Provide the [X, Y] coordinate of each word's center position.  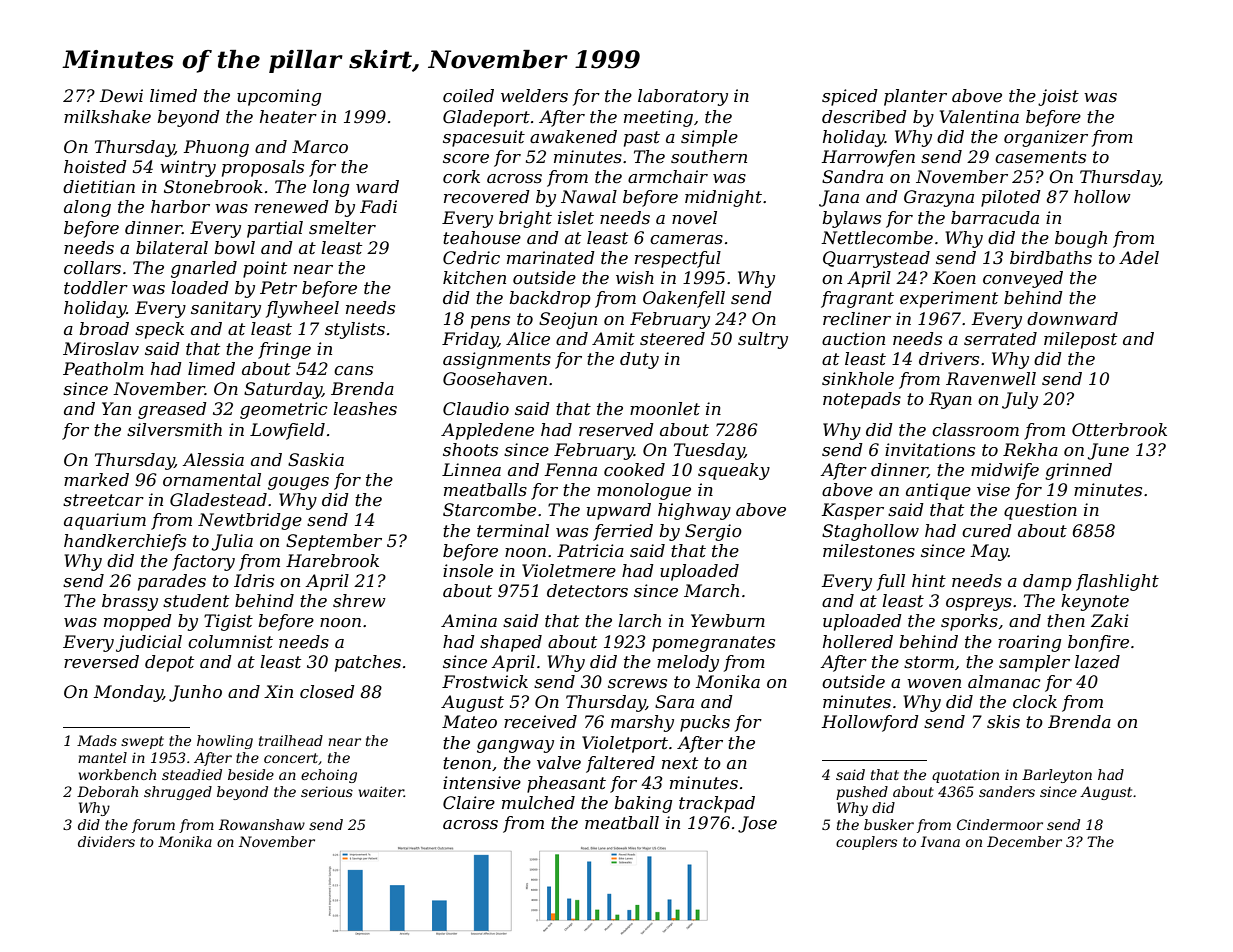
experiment [949, 299]
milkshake [107, 117]
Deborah [107, 791]
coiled [468, 95]
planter [915, 97]
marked [96, 480]
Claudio [476, 409]
